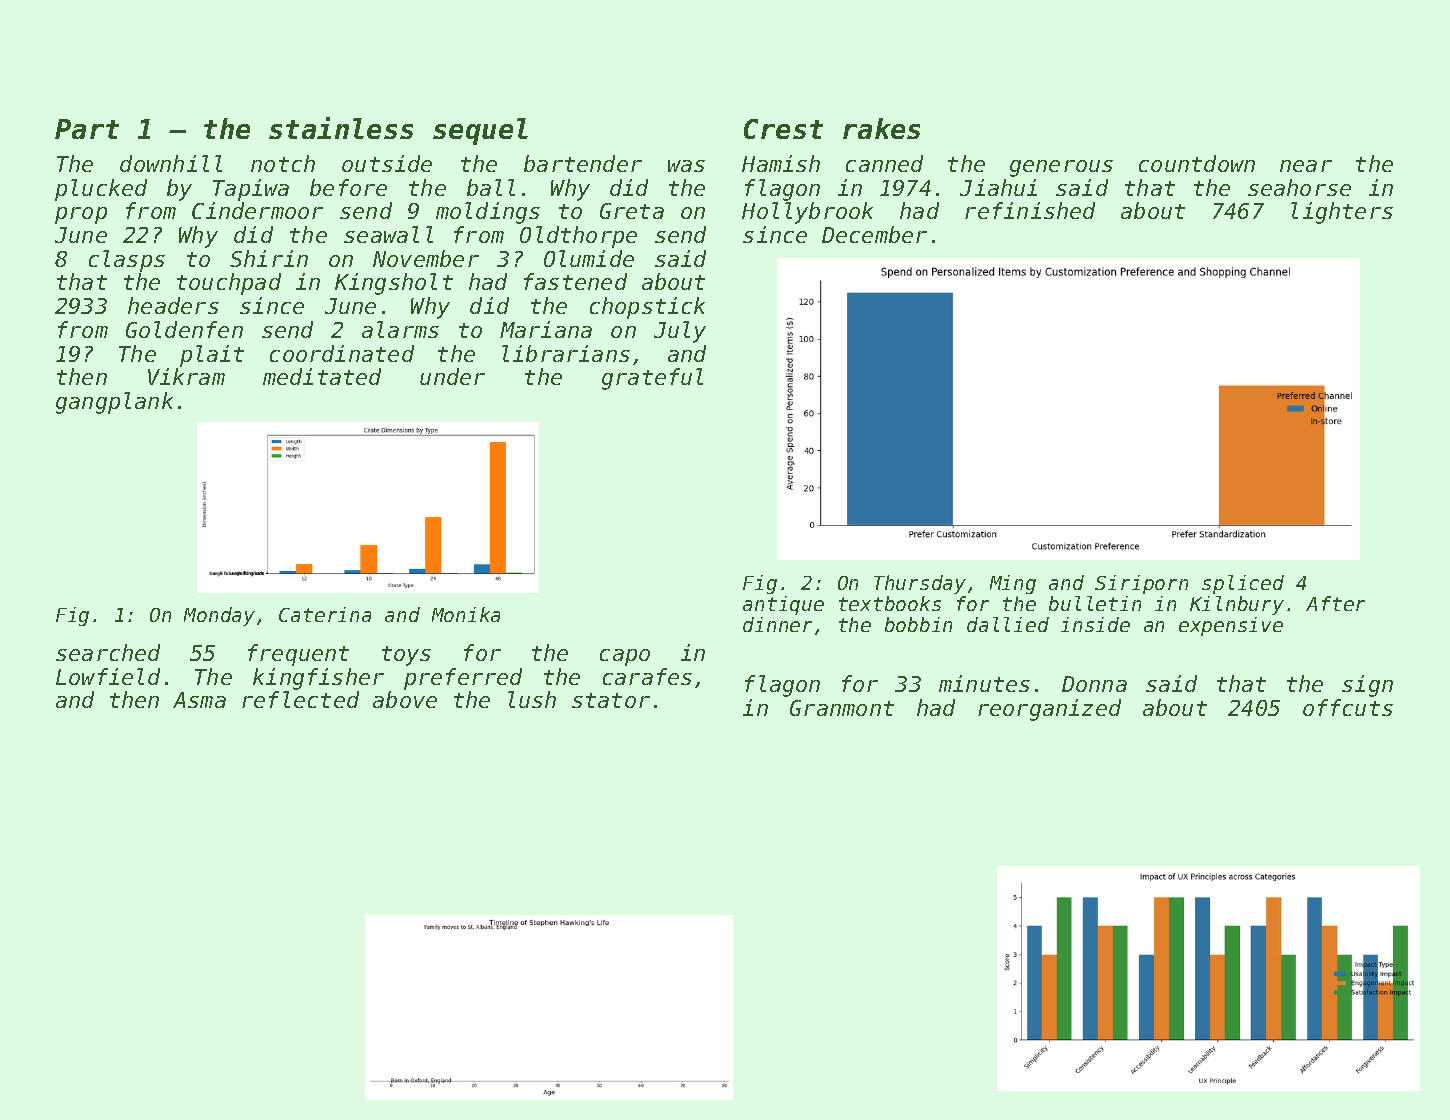 This page has width=1450, height=1120. What do you see at coordinates (842, 708) in the page?
I see `Granmont` at bounding box center [842, 708].
